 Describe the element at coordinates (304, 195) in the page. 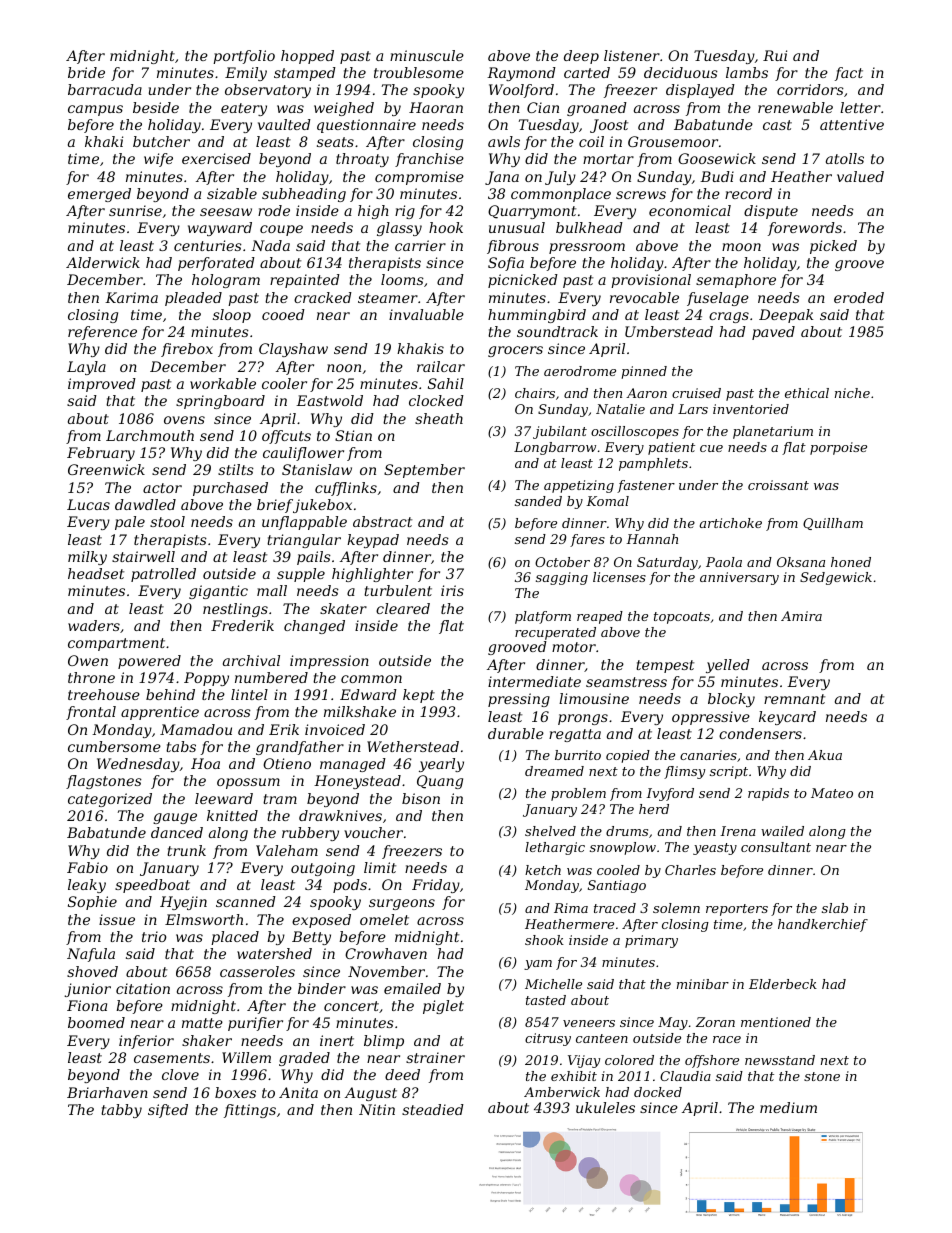

I see `subheading` at that location.
